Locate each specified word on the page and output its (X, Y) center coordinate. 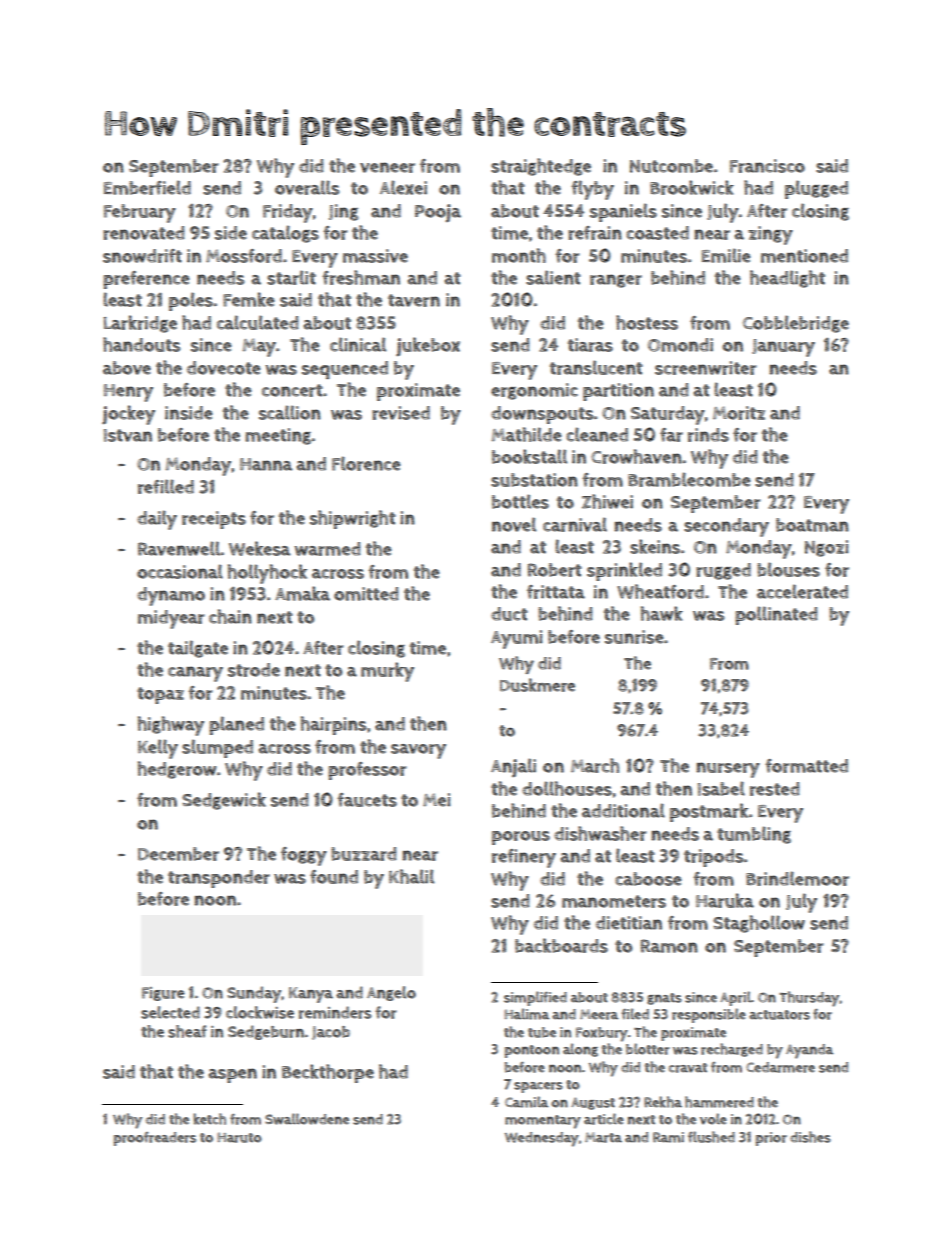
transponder (219, 879)
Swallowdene (307, 1119)
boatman (812, 525)
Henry (128, 393)
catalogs (285, 234)
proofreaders (155, 1139)
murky (387, 672)
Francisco (767, 166)
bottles (520, 501)
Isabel (721, 788)
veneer (387, 167)
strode (254, 670)
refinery (524, 858)
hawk (662, 613)
